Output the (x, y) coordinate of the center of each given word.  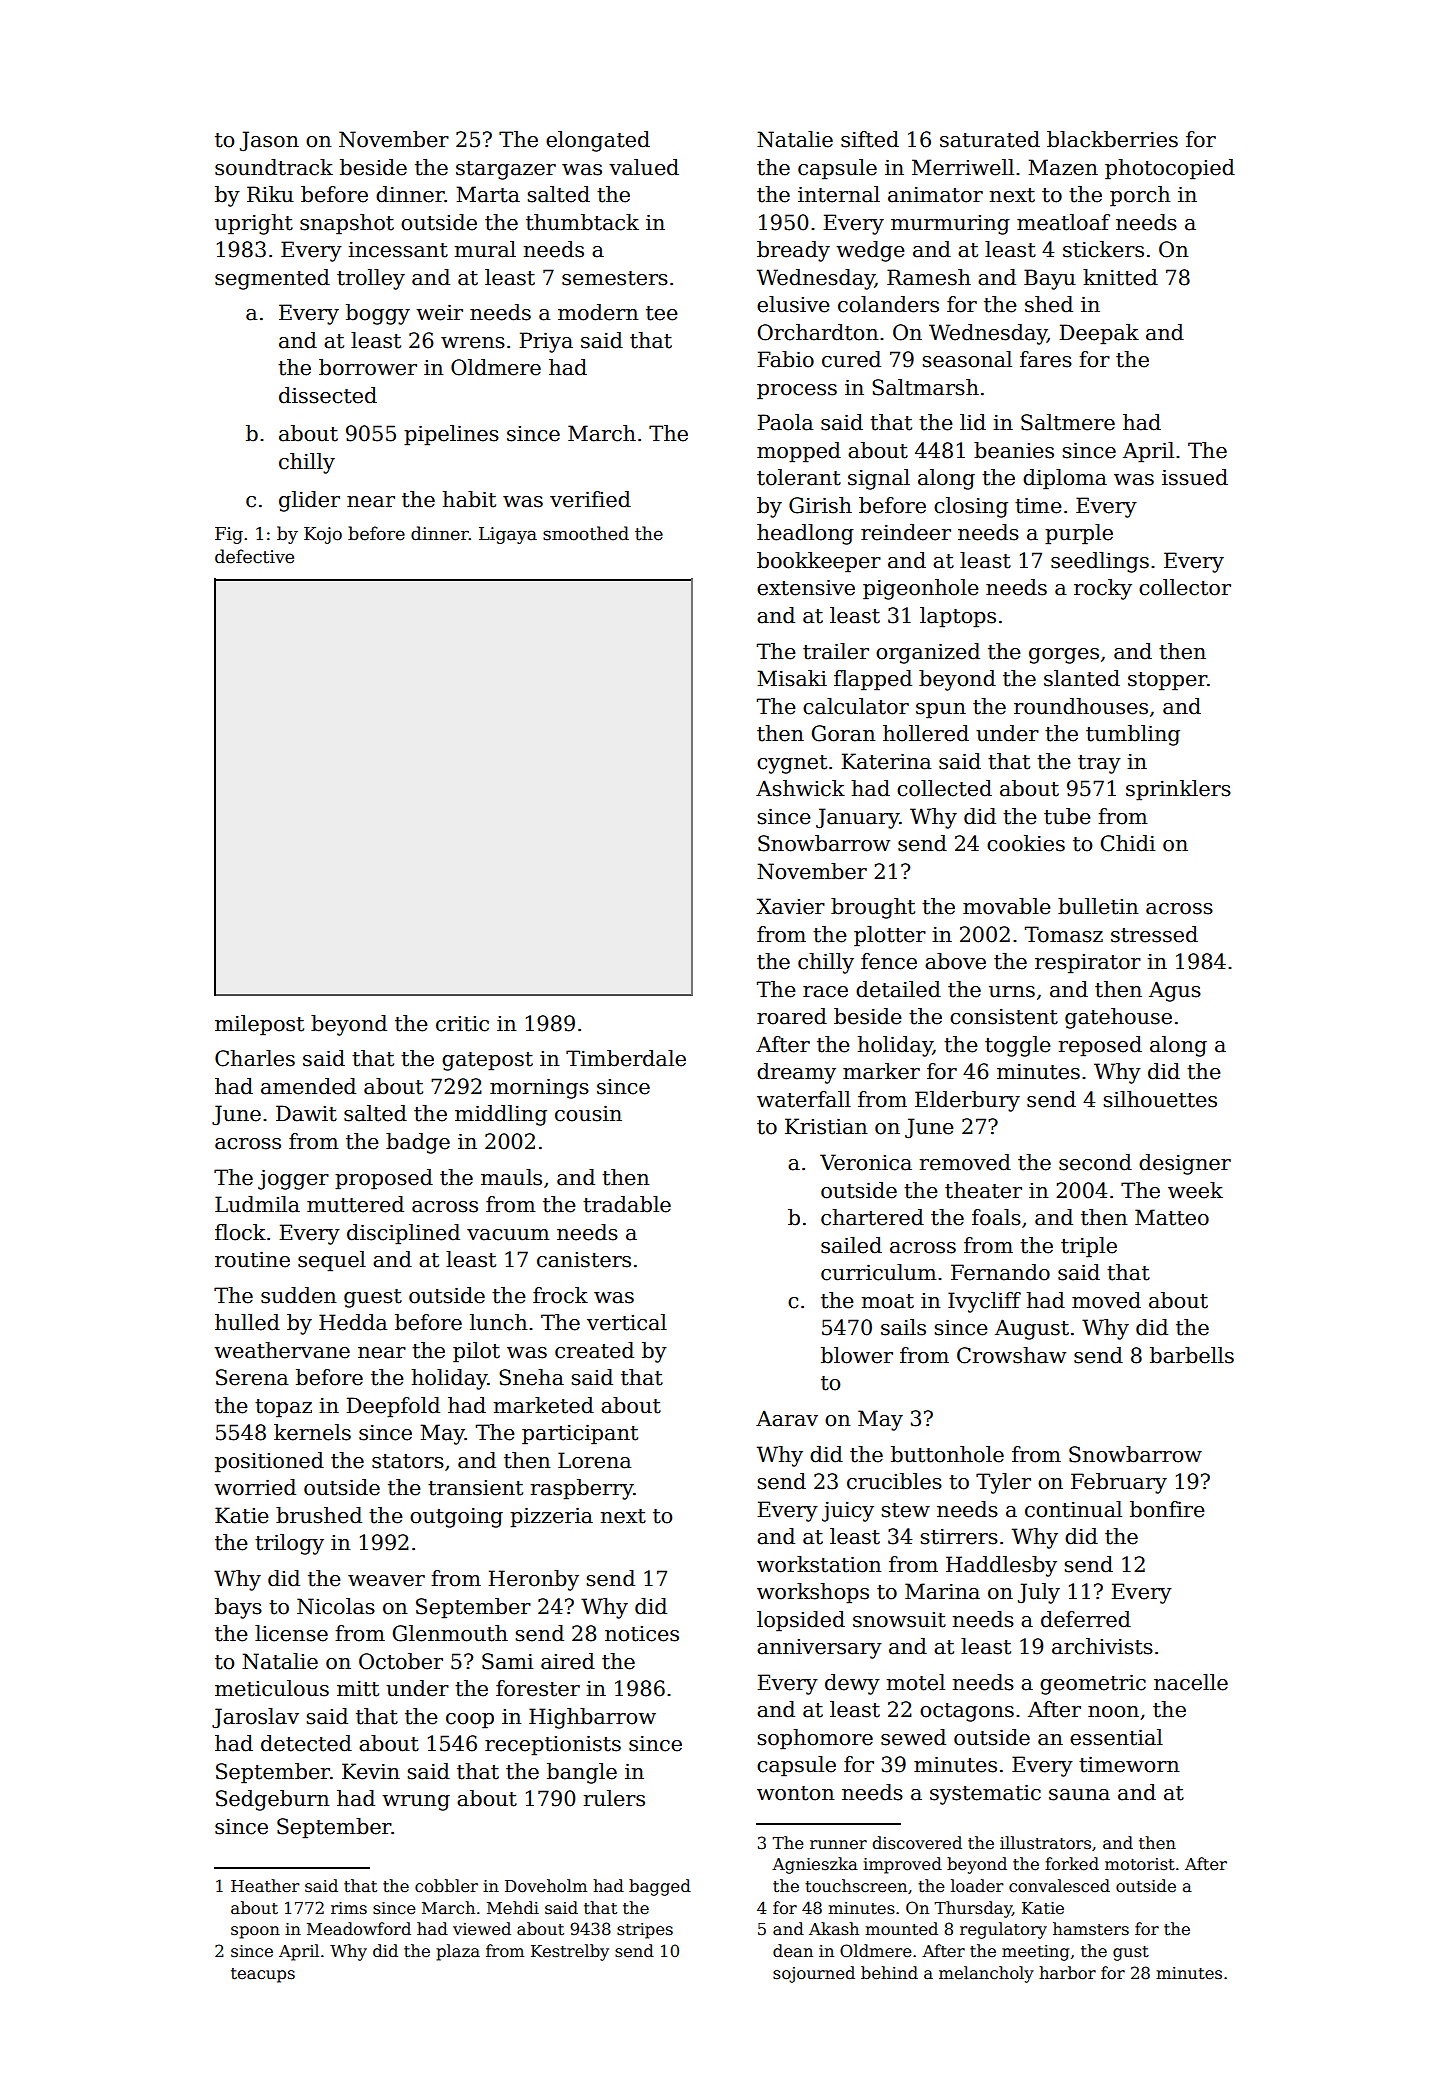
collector (1185, 587)
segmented (272, 279)
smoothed (586, 533)
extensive (806, 588)
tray (1099, 764)
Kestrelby (570, 1952)
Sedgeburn (273, 1800)
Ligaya (508, 535)
